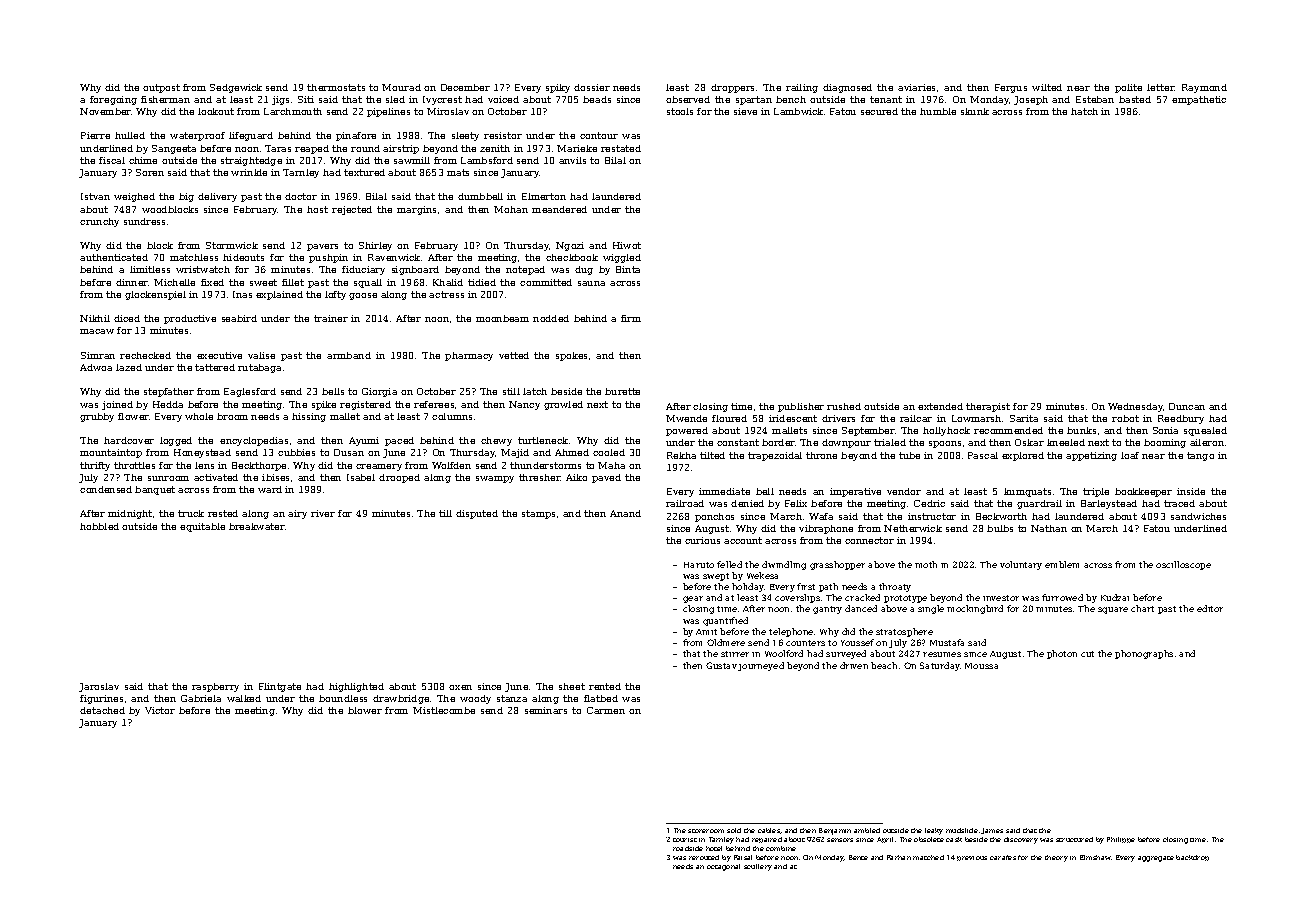  What do you see at coordinates (1121, 840) in the document?
I see `Philippe` at bounding box center [1121, 840].
